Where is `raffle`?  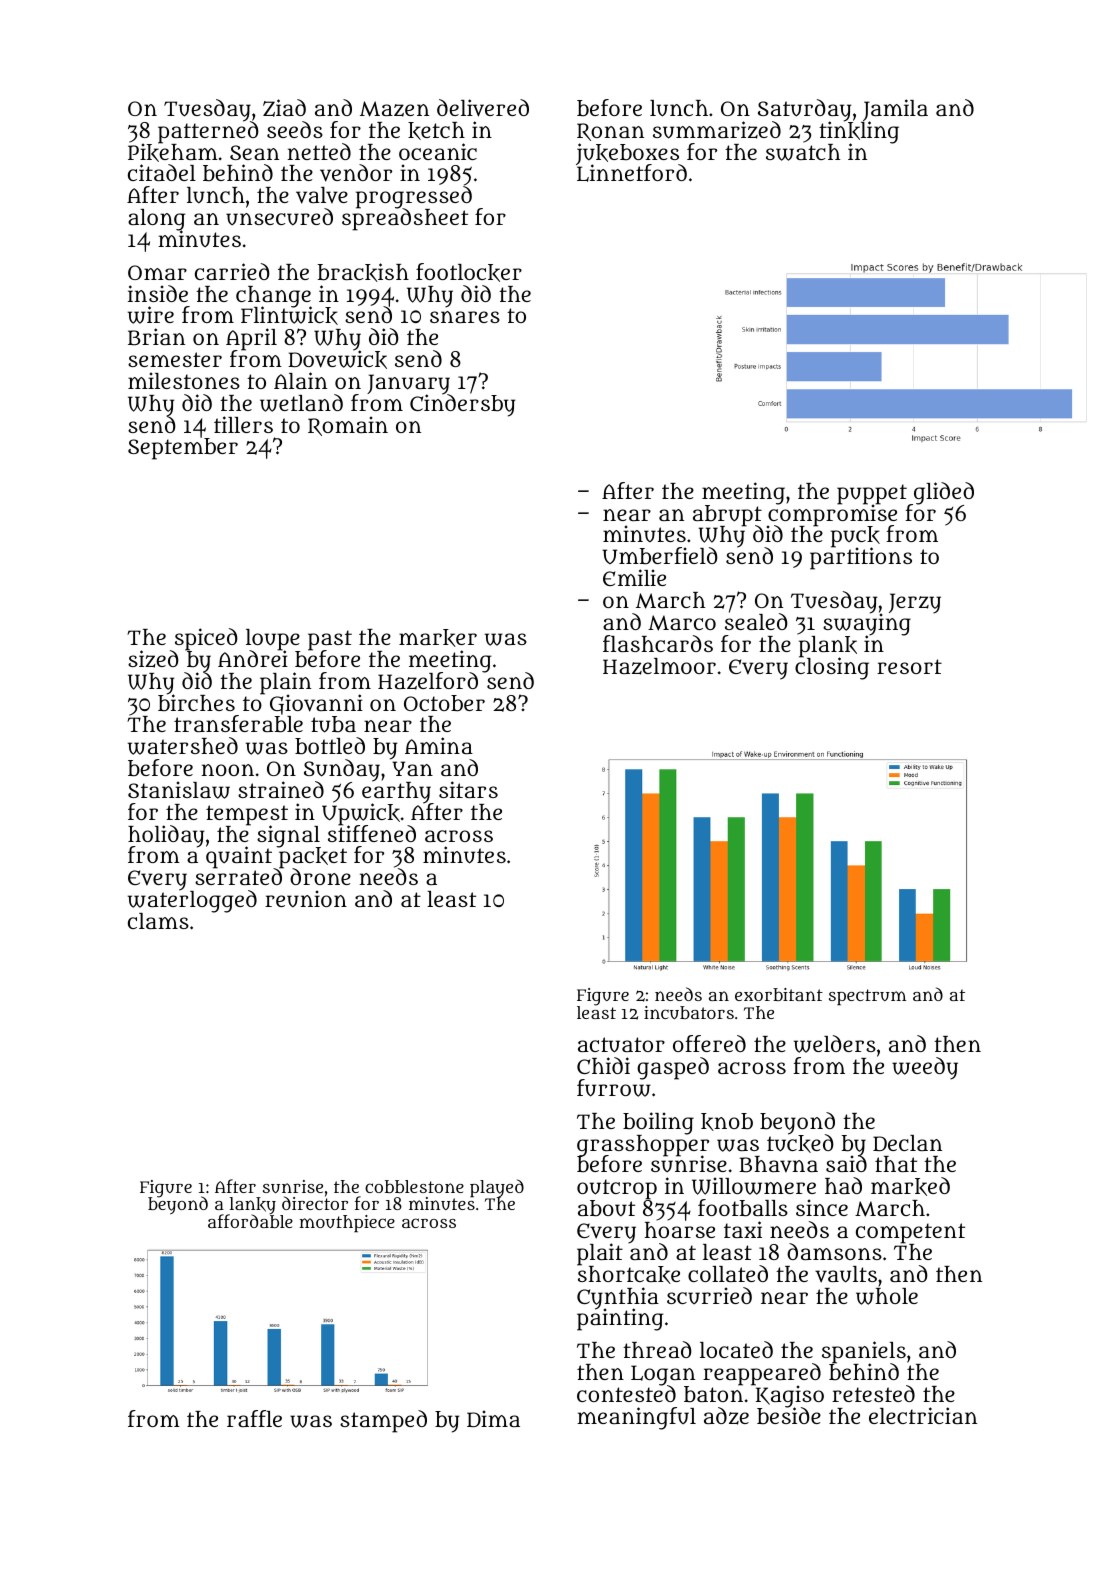
raffle is located at coordinates (254, 1418).
